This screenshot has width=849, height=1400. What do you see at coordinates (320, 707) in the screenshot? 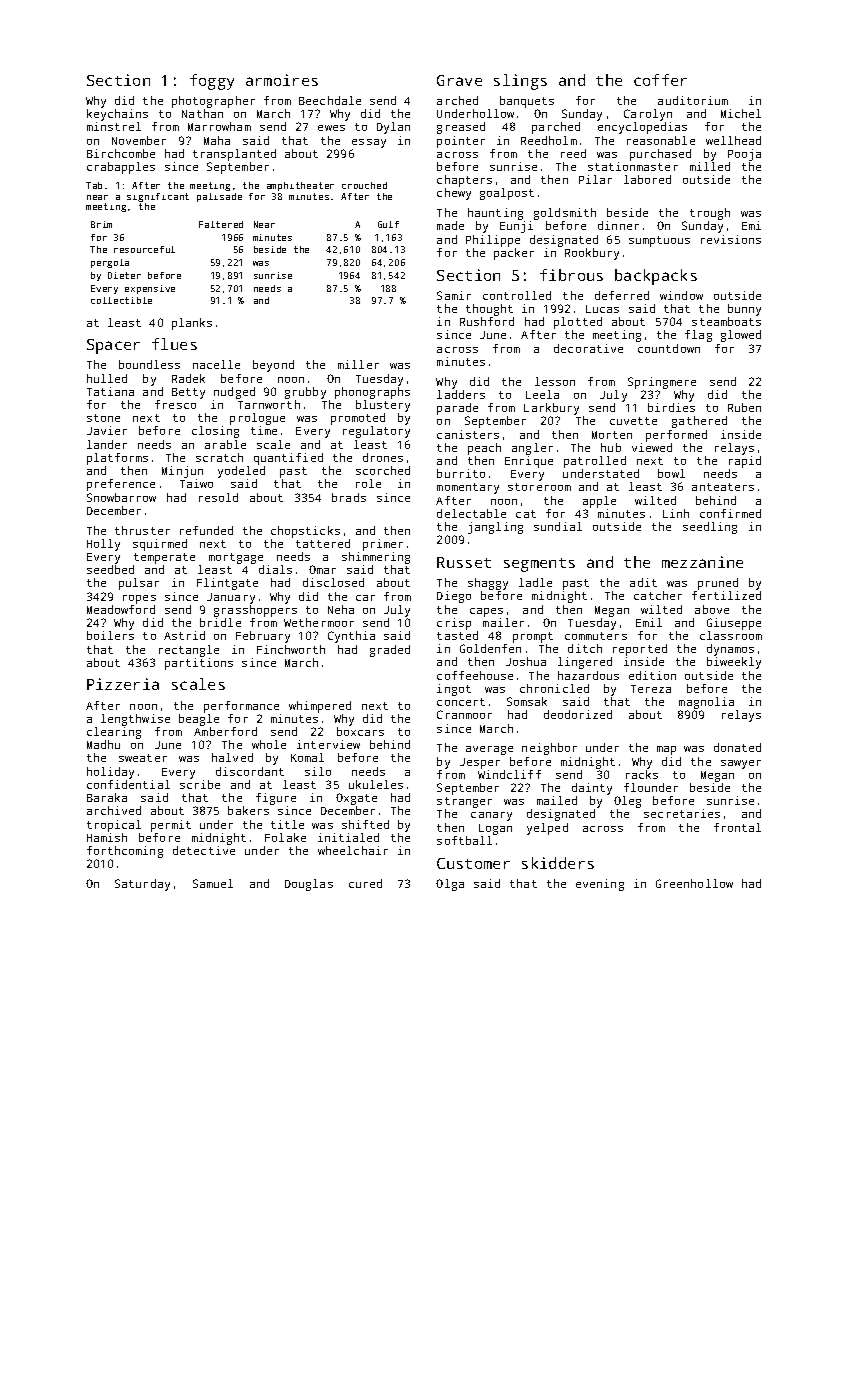
I see `whimpered` at bounding box center [320, 707].
